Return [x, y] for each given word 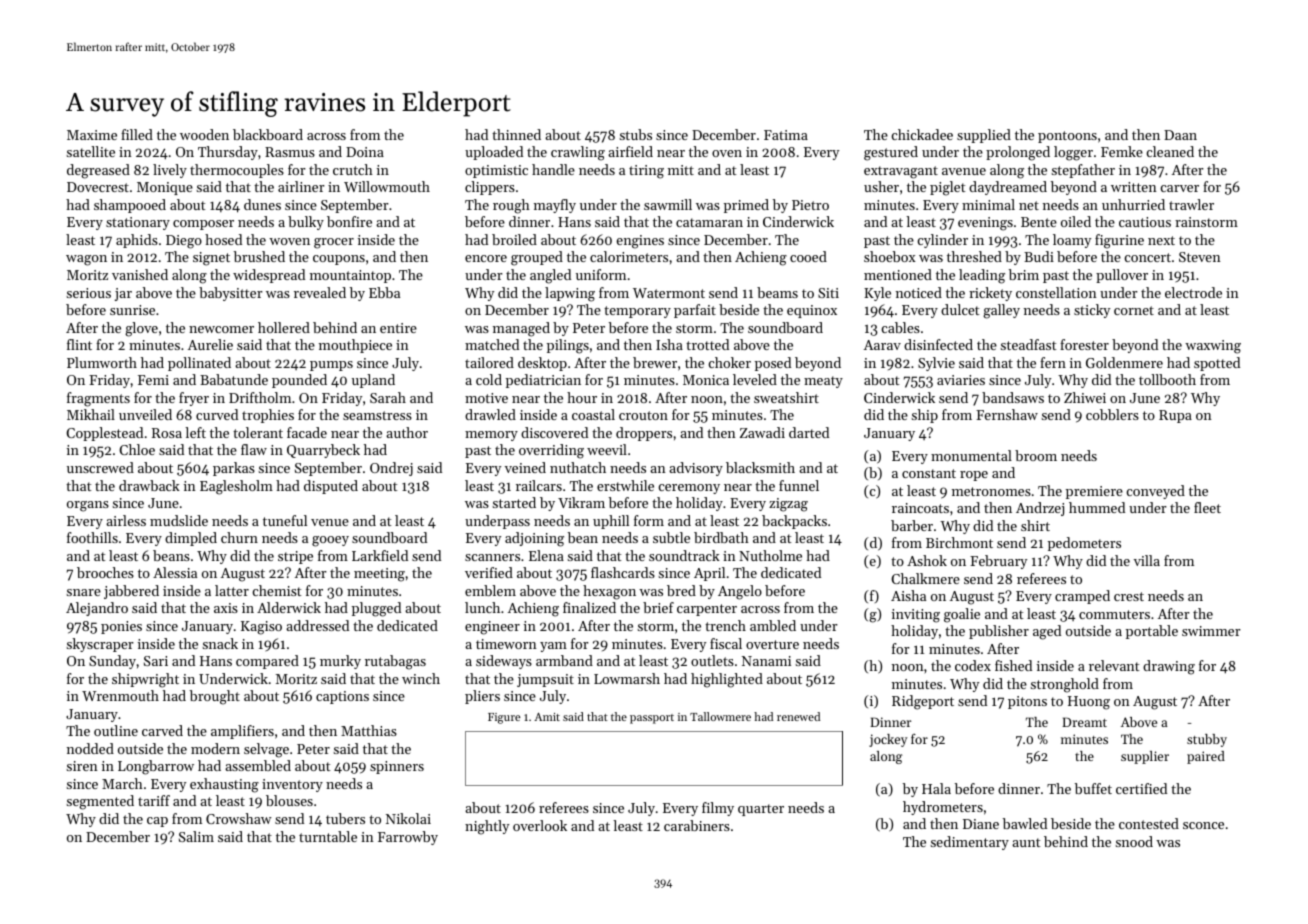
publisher [999, 632]
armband [564, 660]
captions [342, 697]
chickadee [922, 134]
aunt [1026, 842]
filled [137, 134]
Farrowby [408, 838]
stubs [636, 134]
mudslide [179, 520]
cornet [1134, 310]
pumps [331, 366]
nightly [487, 827]
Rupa [1175, 416]
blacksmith [760, 467]
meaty [823, 382]
